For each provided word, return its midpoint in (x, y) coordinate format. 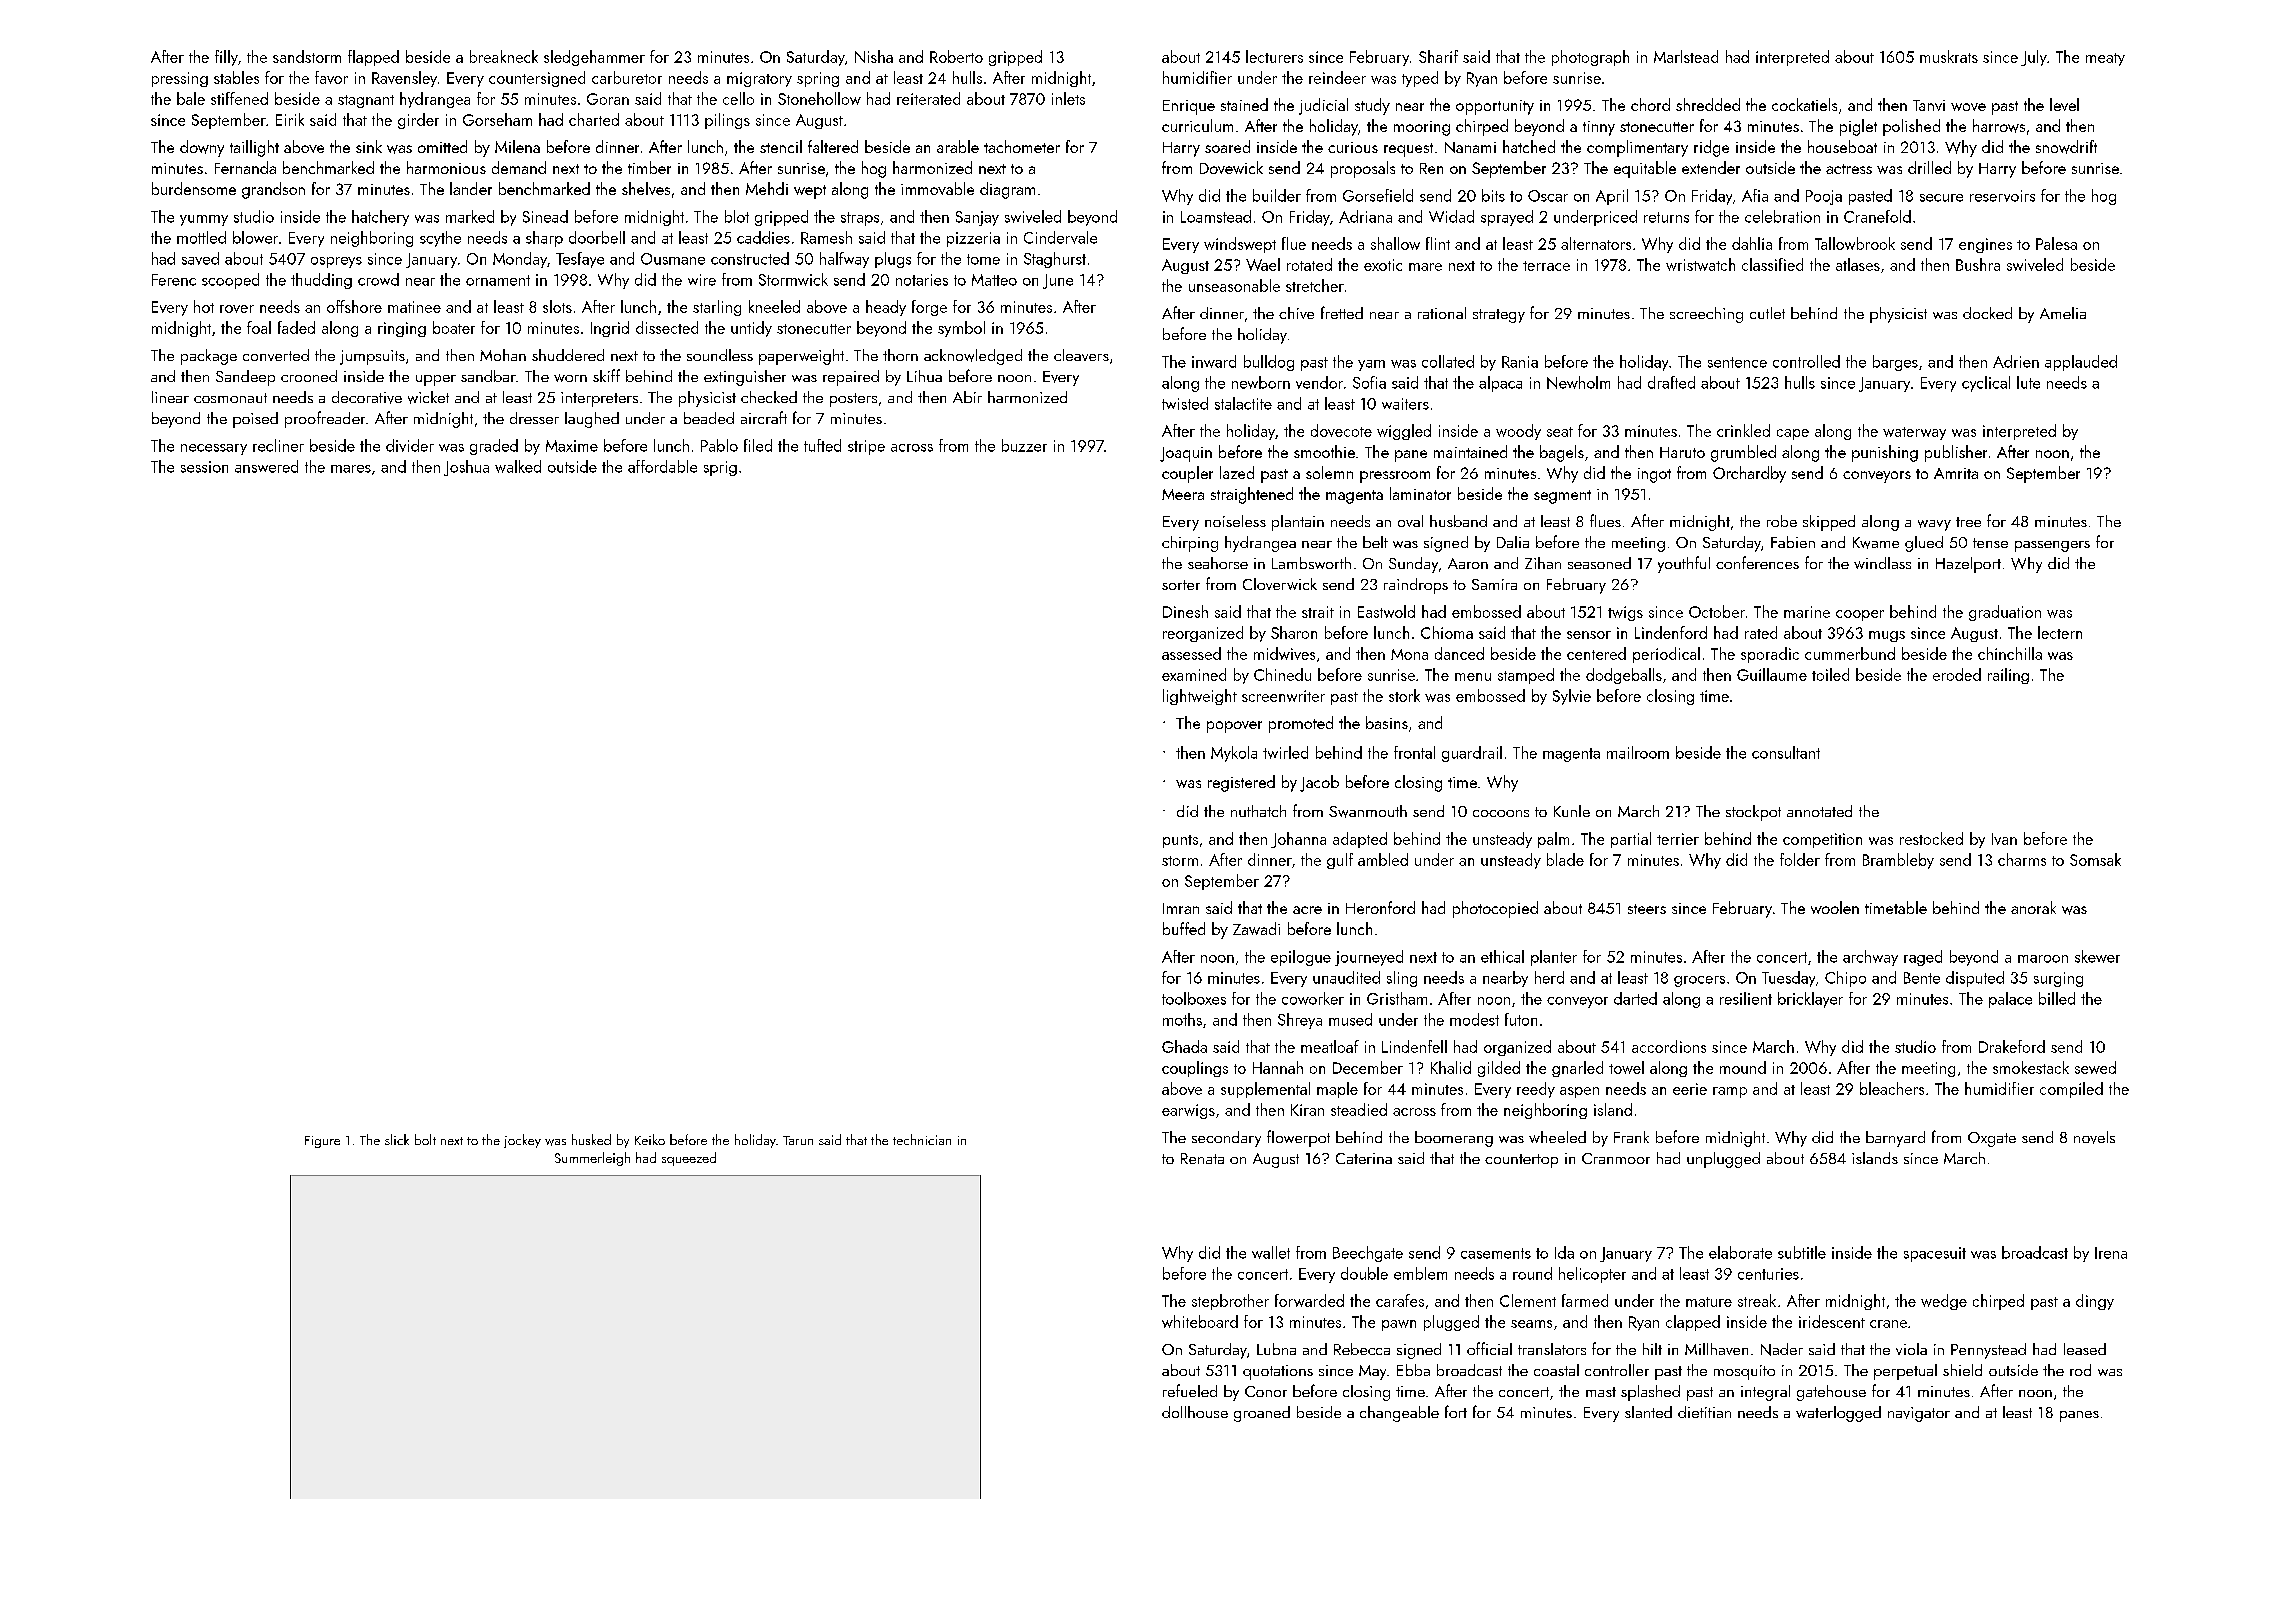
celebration (1782, 216)
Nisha (874, 56)
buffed (1184, 928)
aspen (1579, 1092)
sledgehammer (594, 58)
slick (397, 1139)
